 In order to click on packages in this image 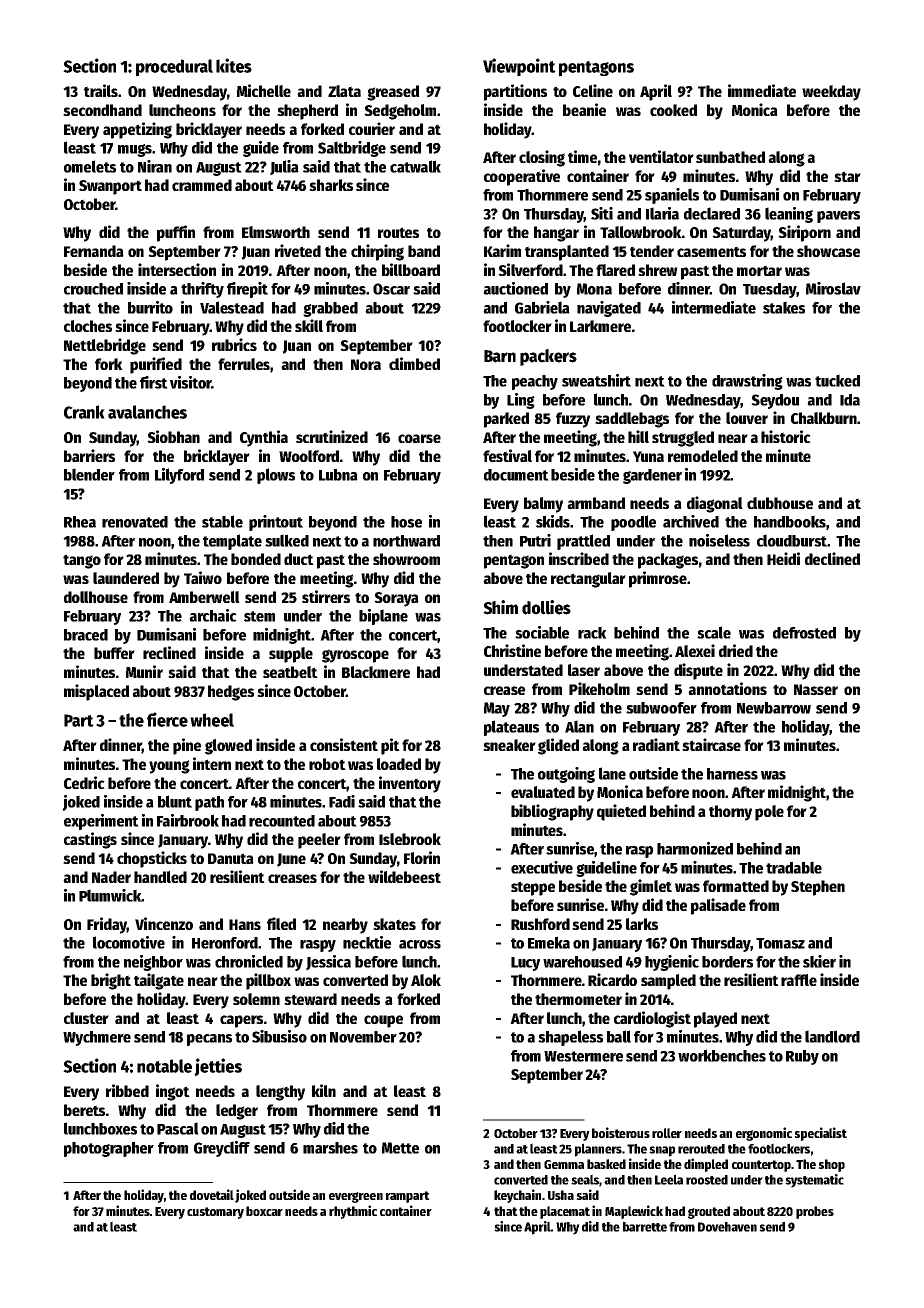, I will do `click(668, 561)`.
